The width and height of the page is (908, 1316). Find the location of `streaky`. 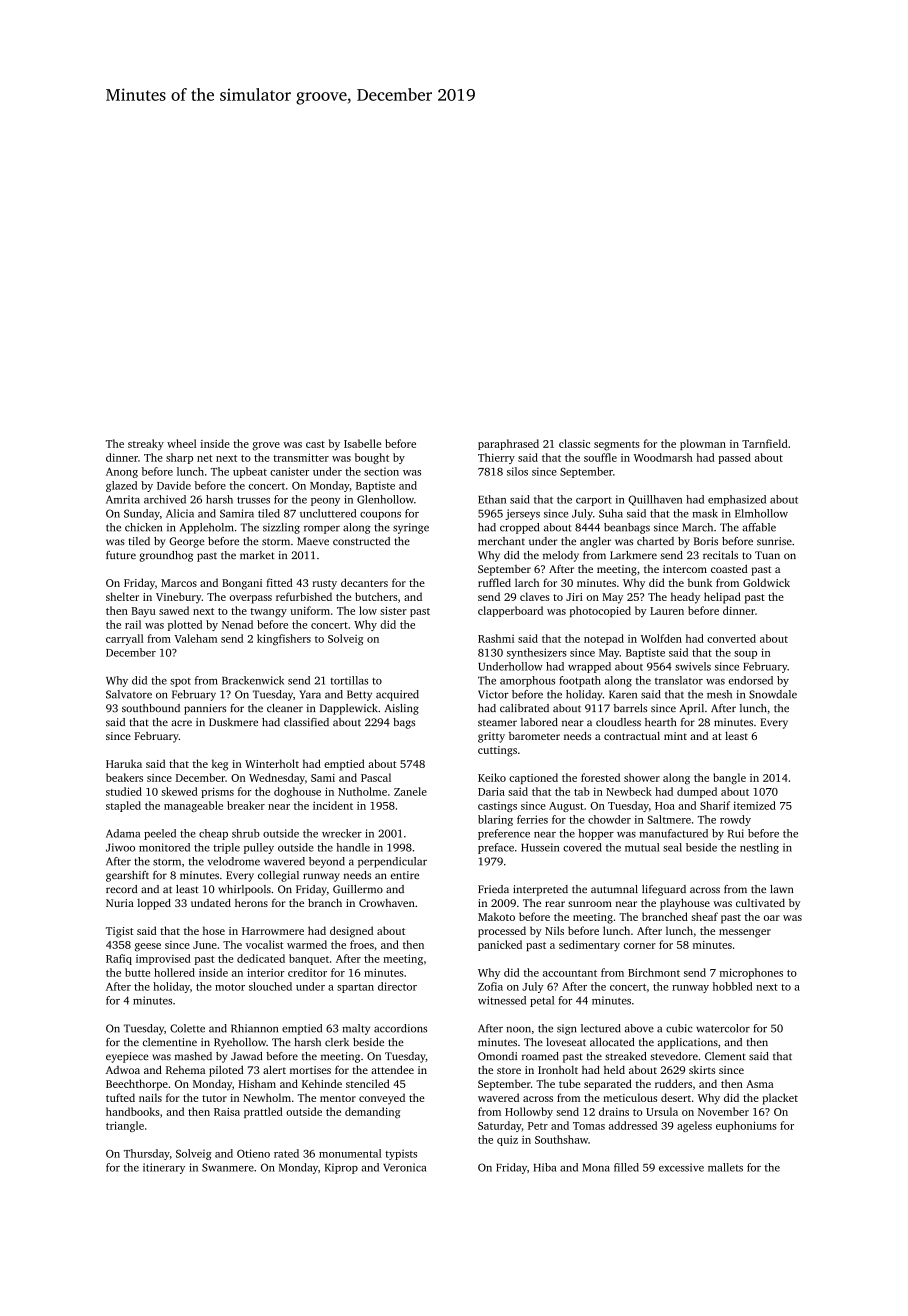

streaky is located at coordinates (146, 444).
